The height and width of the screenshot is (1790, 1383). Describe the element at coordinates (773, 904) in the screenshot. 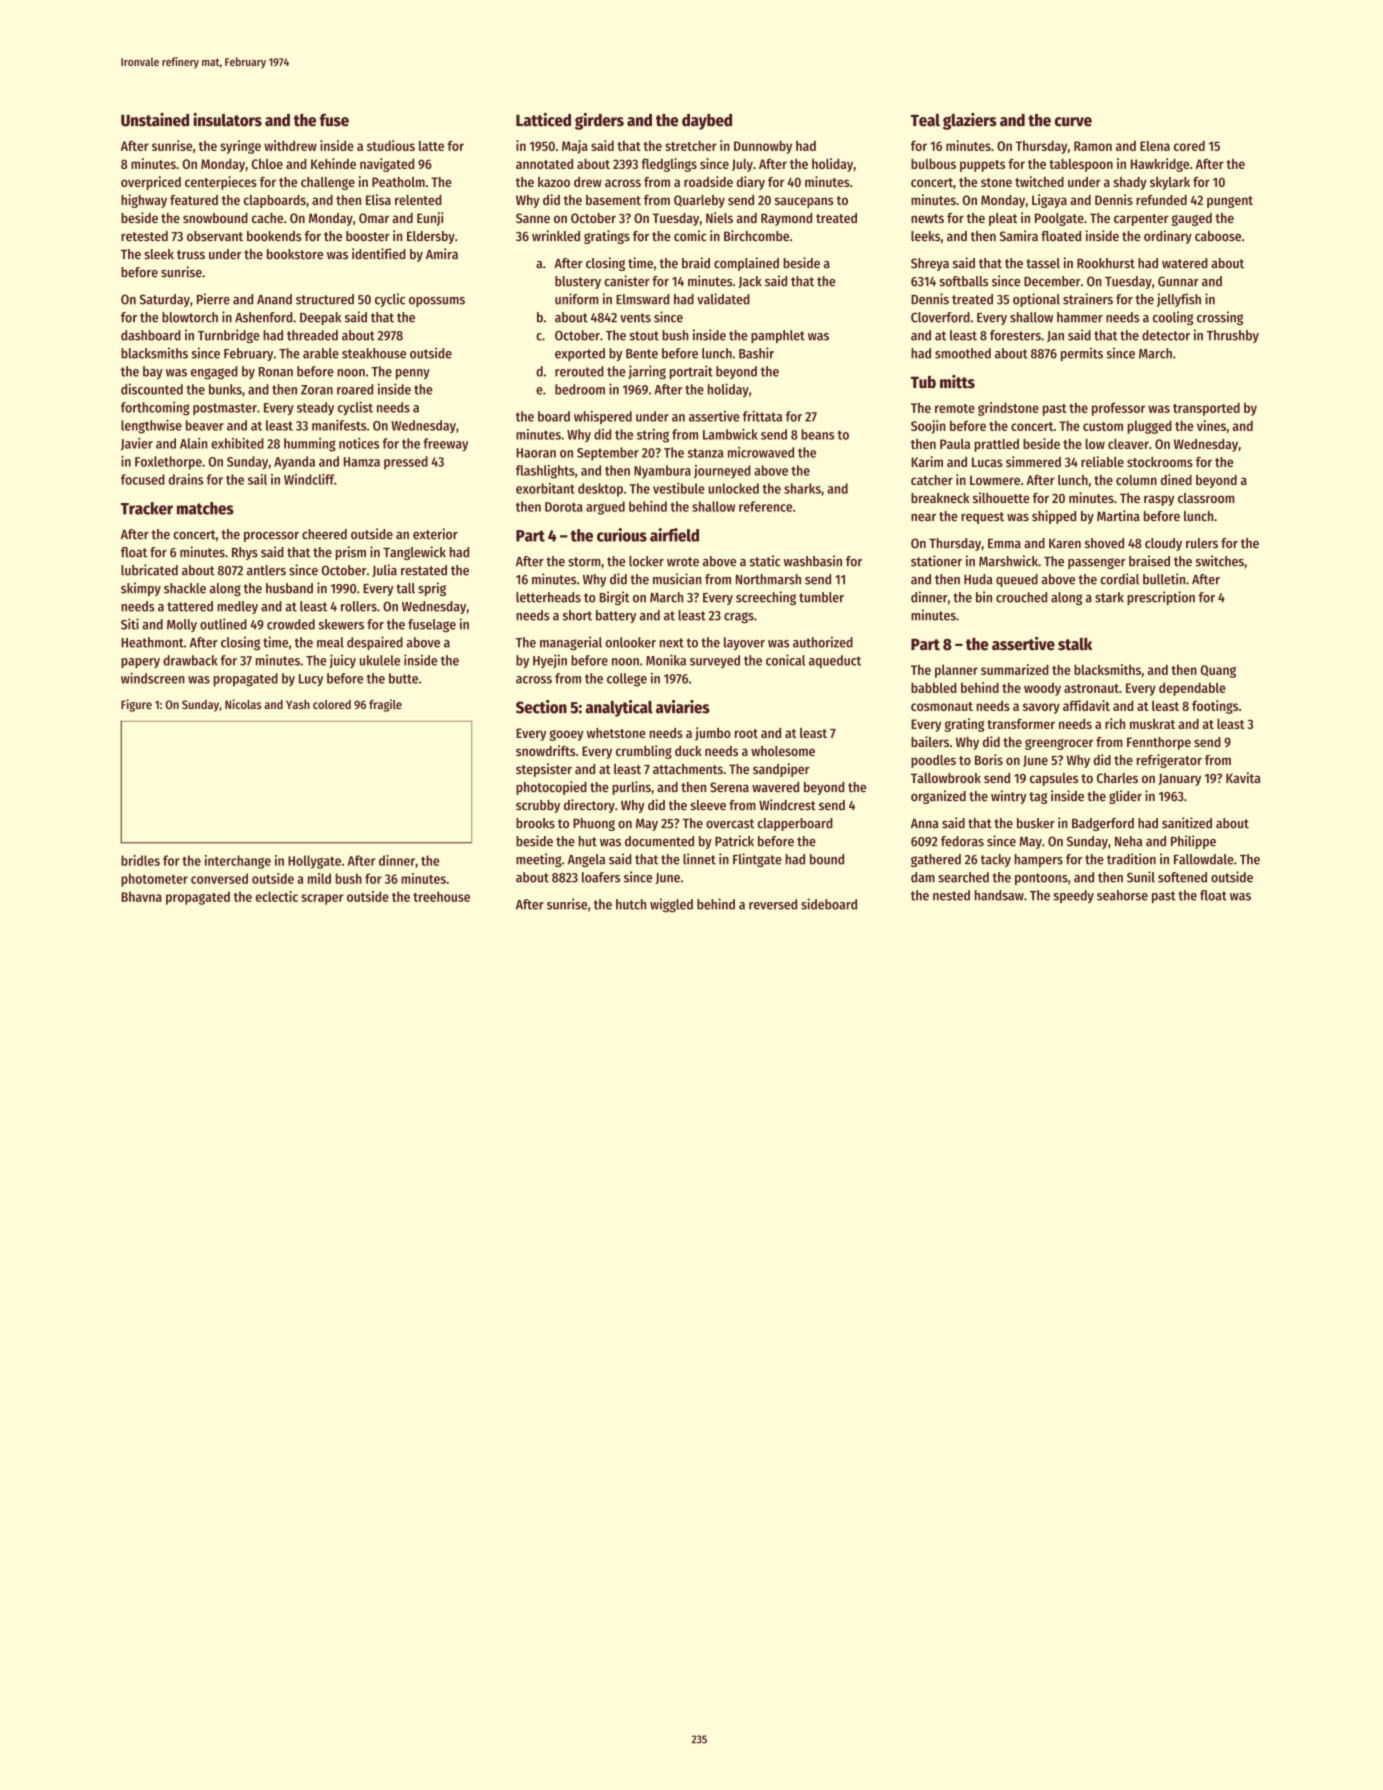

I see `reversed` at that location.
